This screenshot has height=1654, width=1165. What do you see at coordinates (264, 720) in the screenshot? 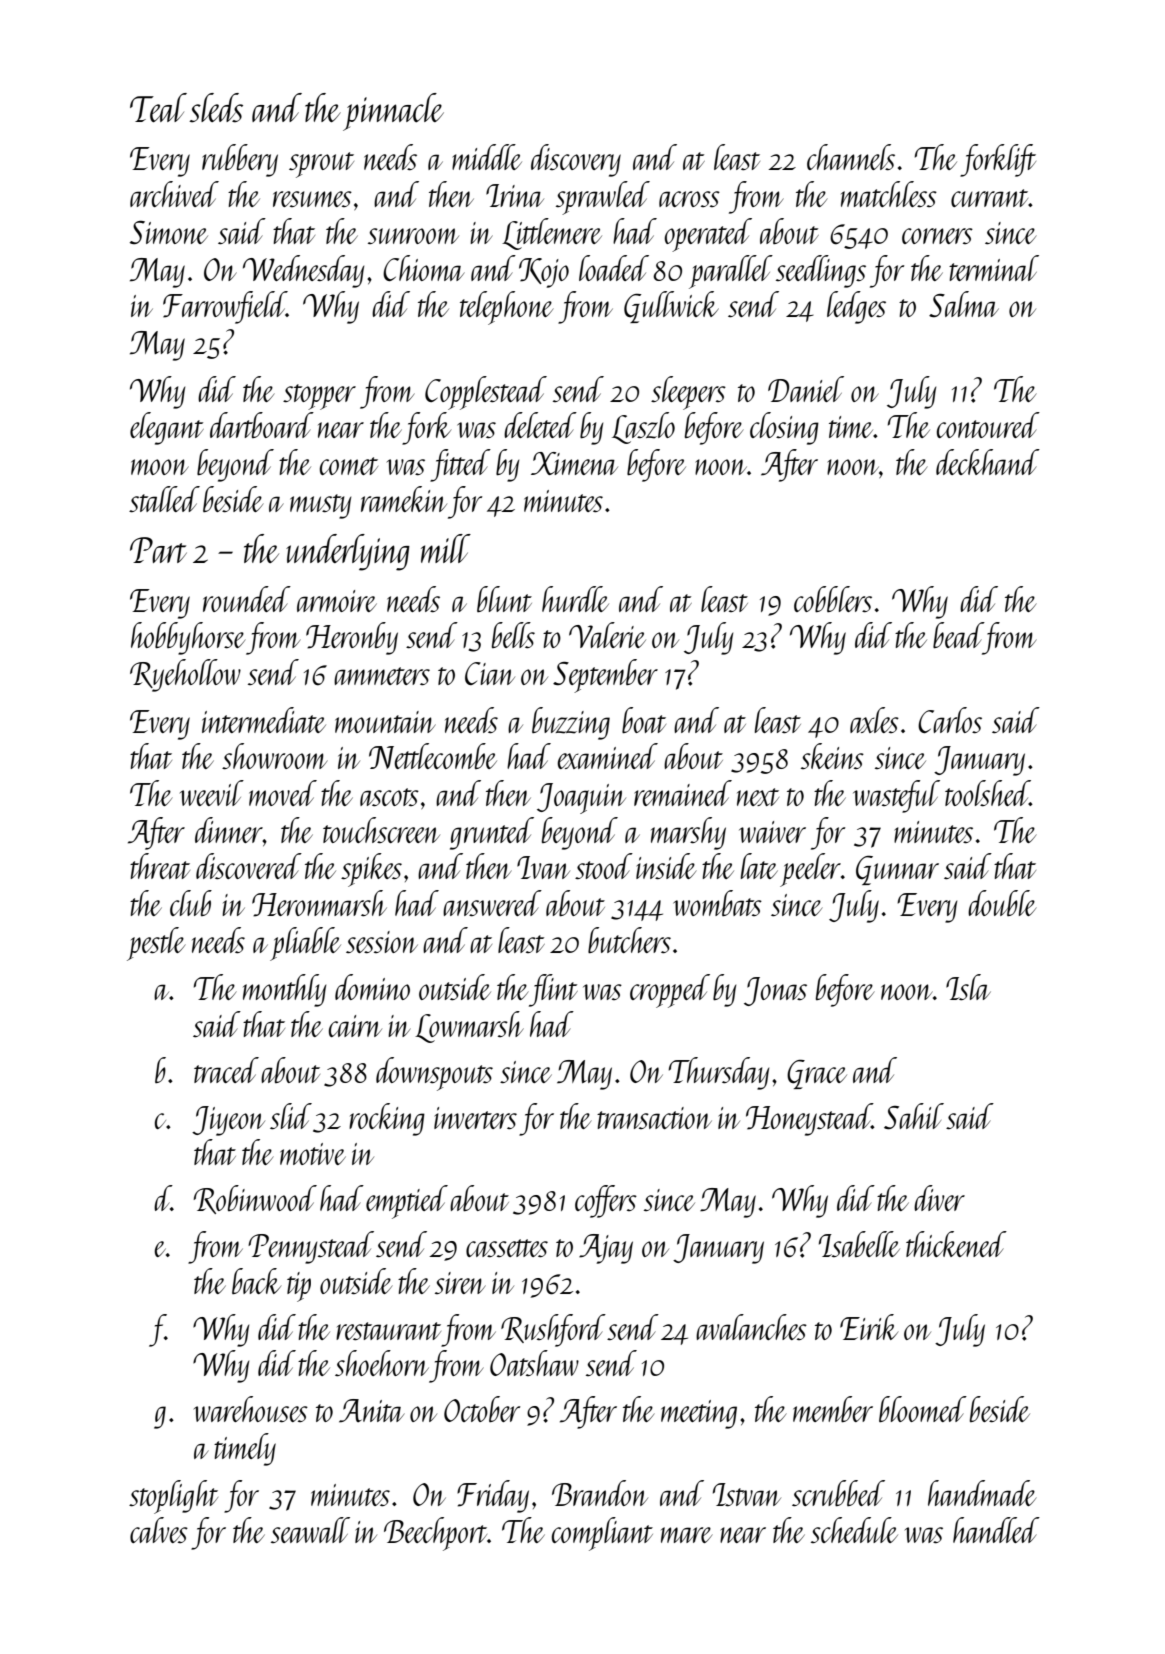
I see `intermediate` at bounding box center [264, 720].
